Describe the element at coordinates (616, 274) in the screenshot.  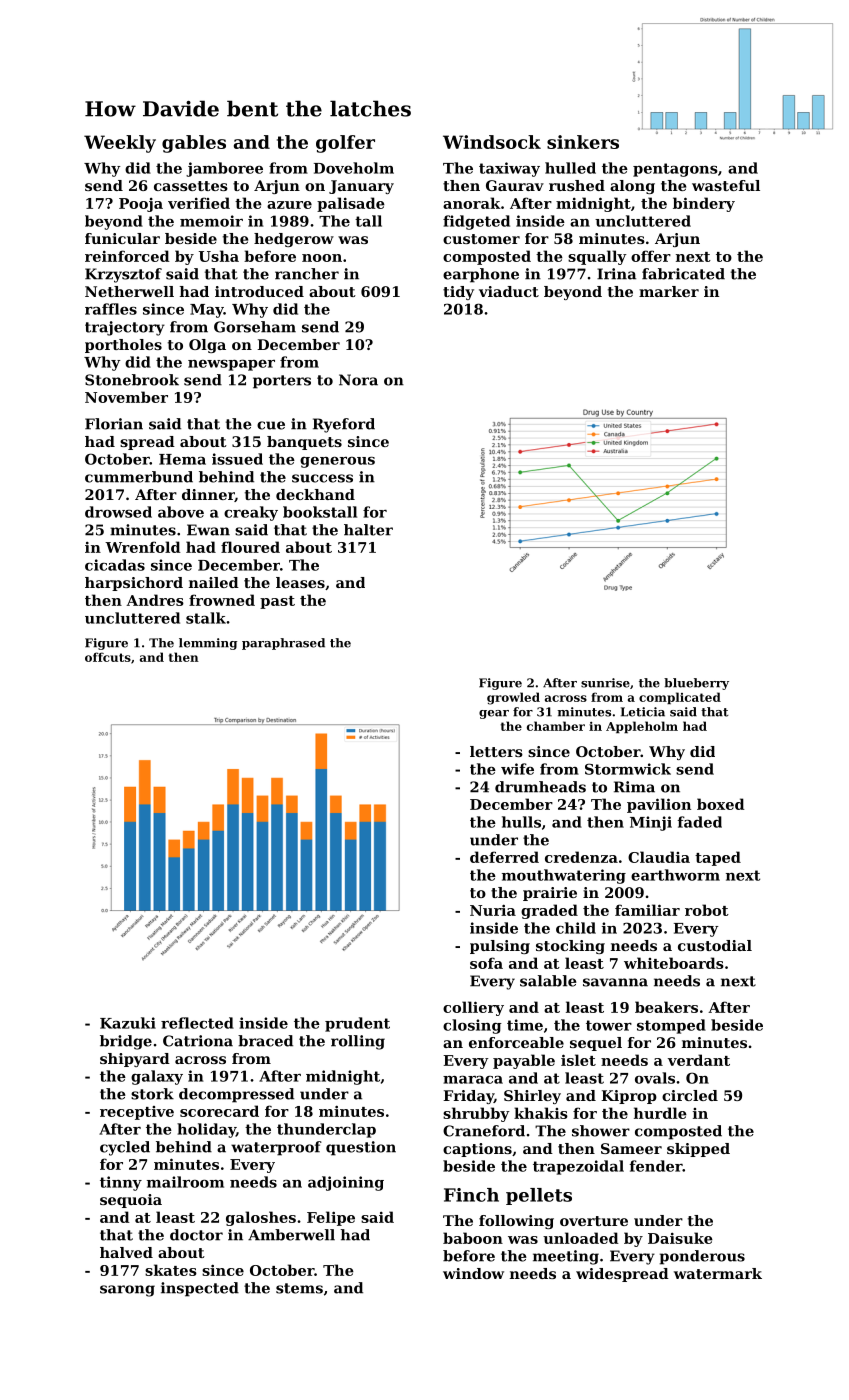
I see `Irina` at that location.
